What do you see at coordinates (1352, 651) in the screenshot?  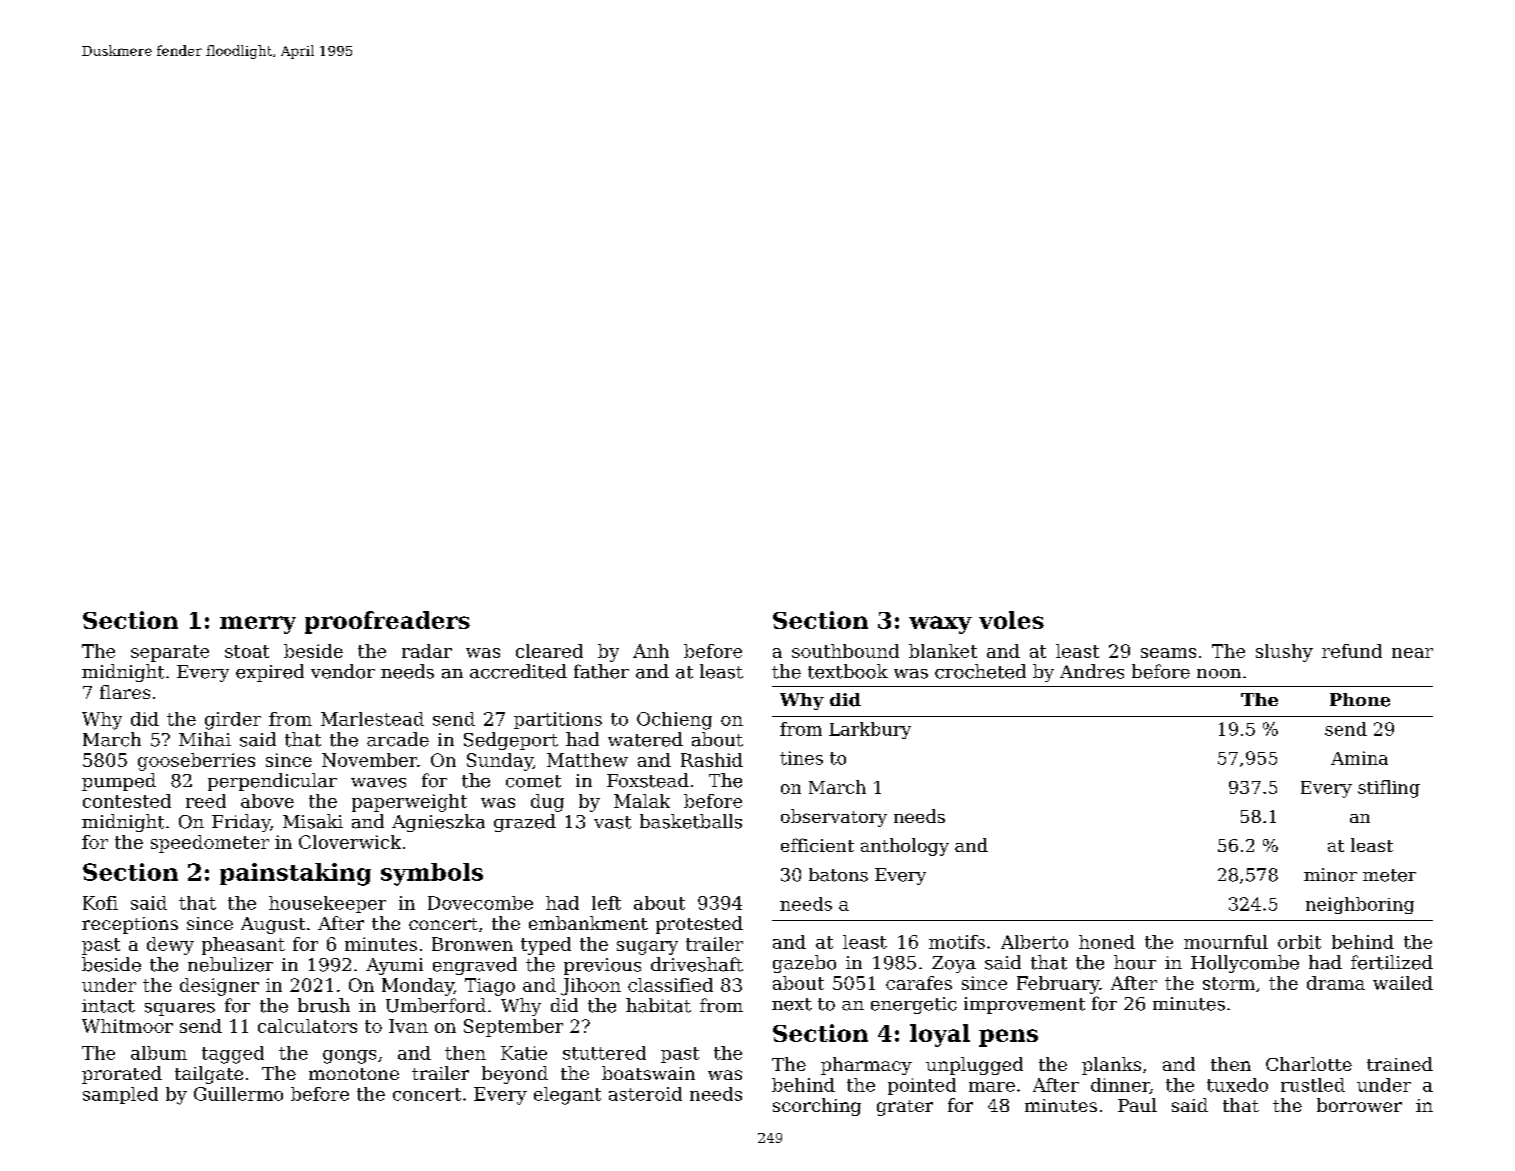 I see `refund` at bounding box center [1352, 651].
